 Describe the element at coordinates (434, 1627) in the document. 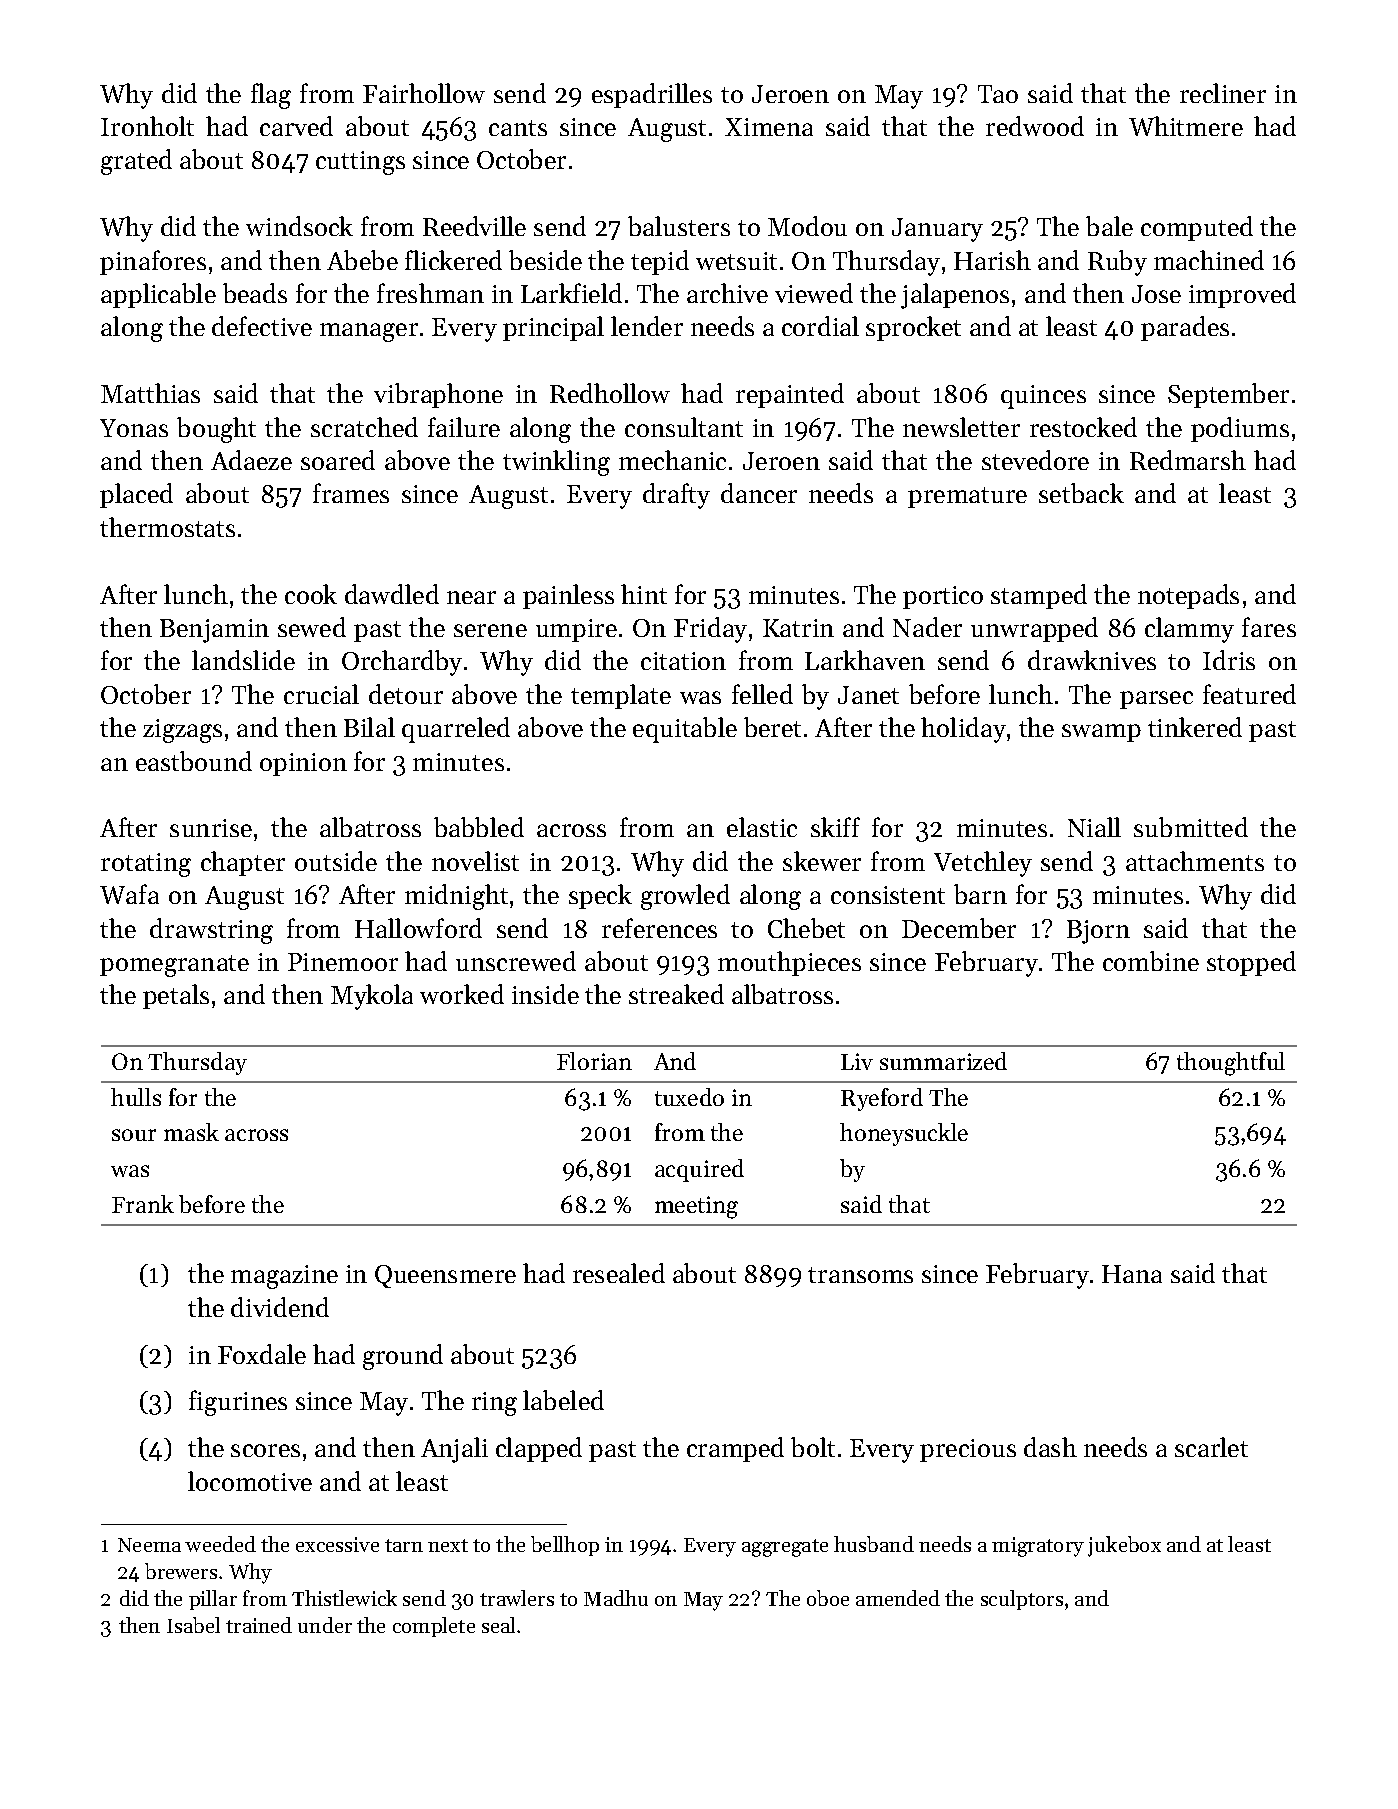

I see `complete` at that location.
